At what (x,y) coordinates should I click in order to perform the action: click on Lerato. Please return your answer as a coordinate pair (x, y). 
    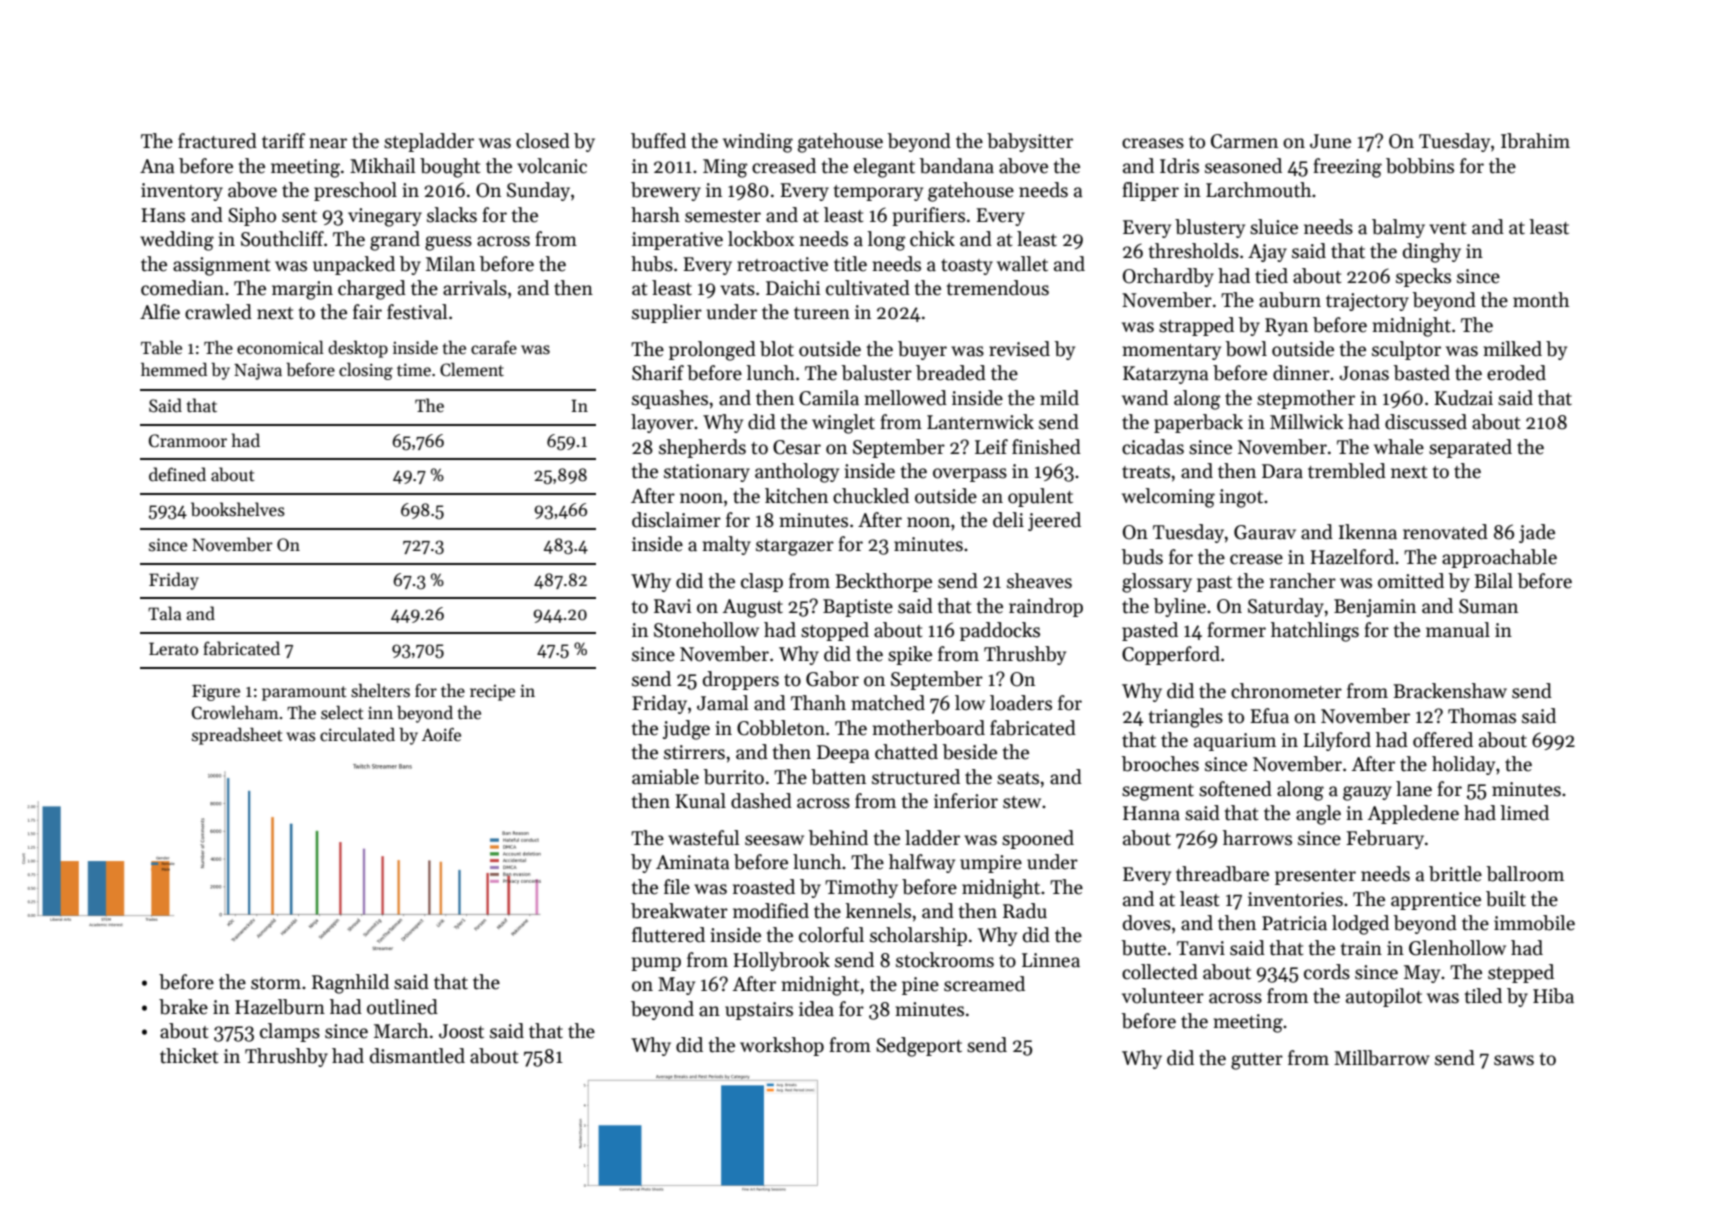
    Looking at the image, I should click on (173, 649).
